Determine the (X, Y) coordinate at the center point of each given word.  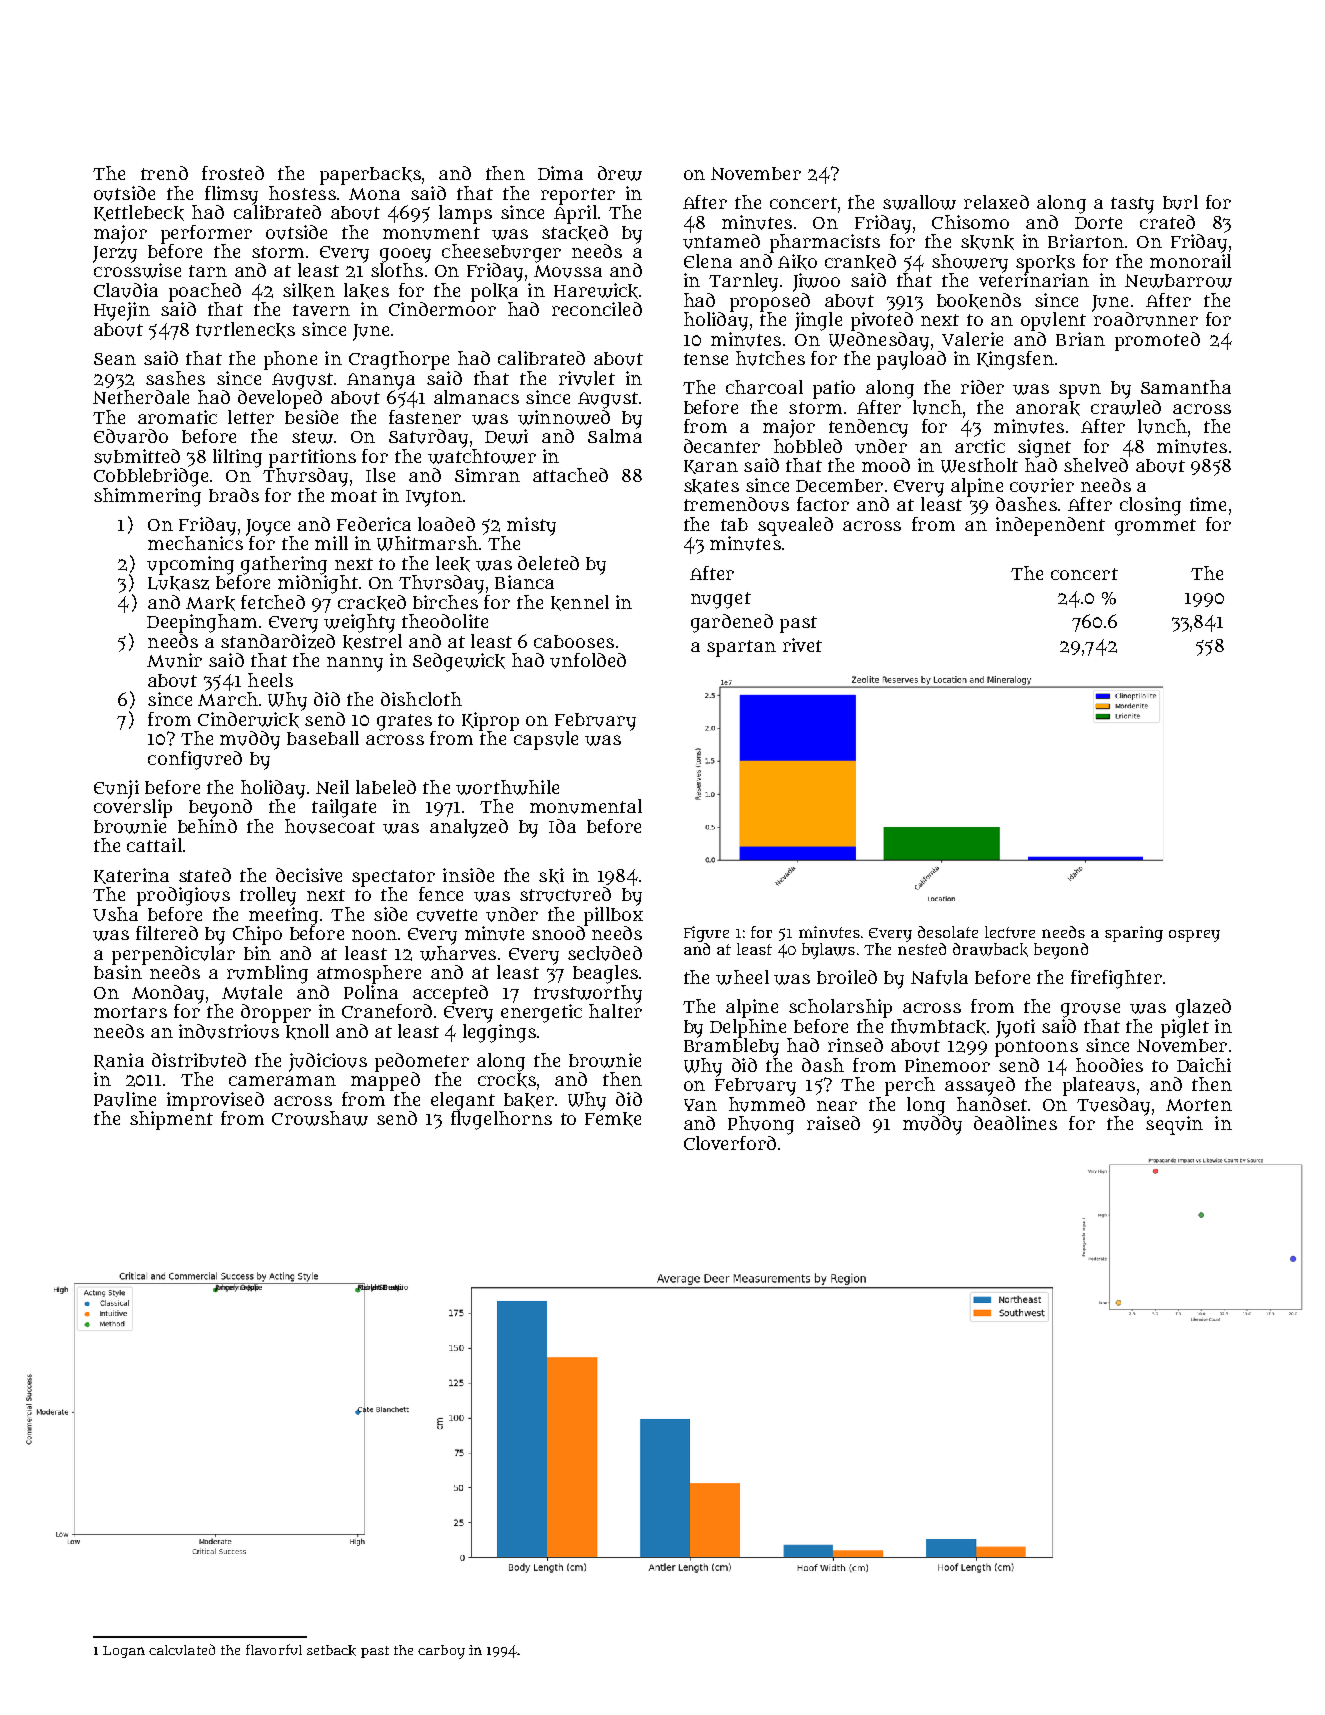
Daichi (1204, 1065)
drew (620, 173)
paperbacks (370, 176)
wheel (742, 977)
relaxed (996, 202)
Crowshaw (320, 1118)
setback (331, 1650)
